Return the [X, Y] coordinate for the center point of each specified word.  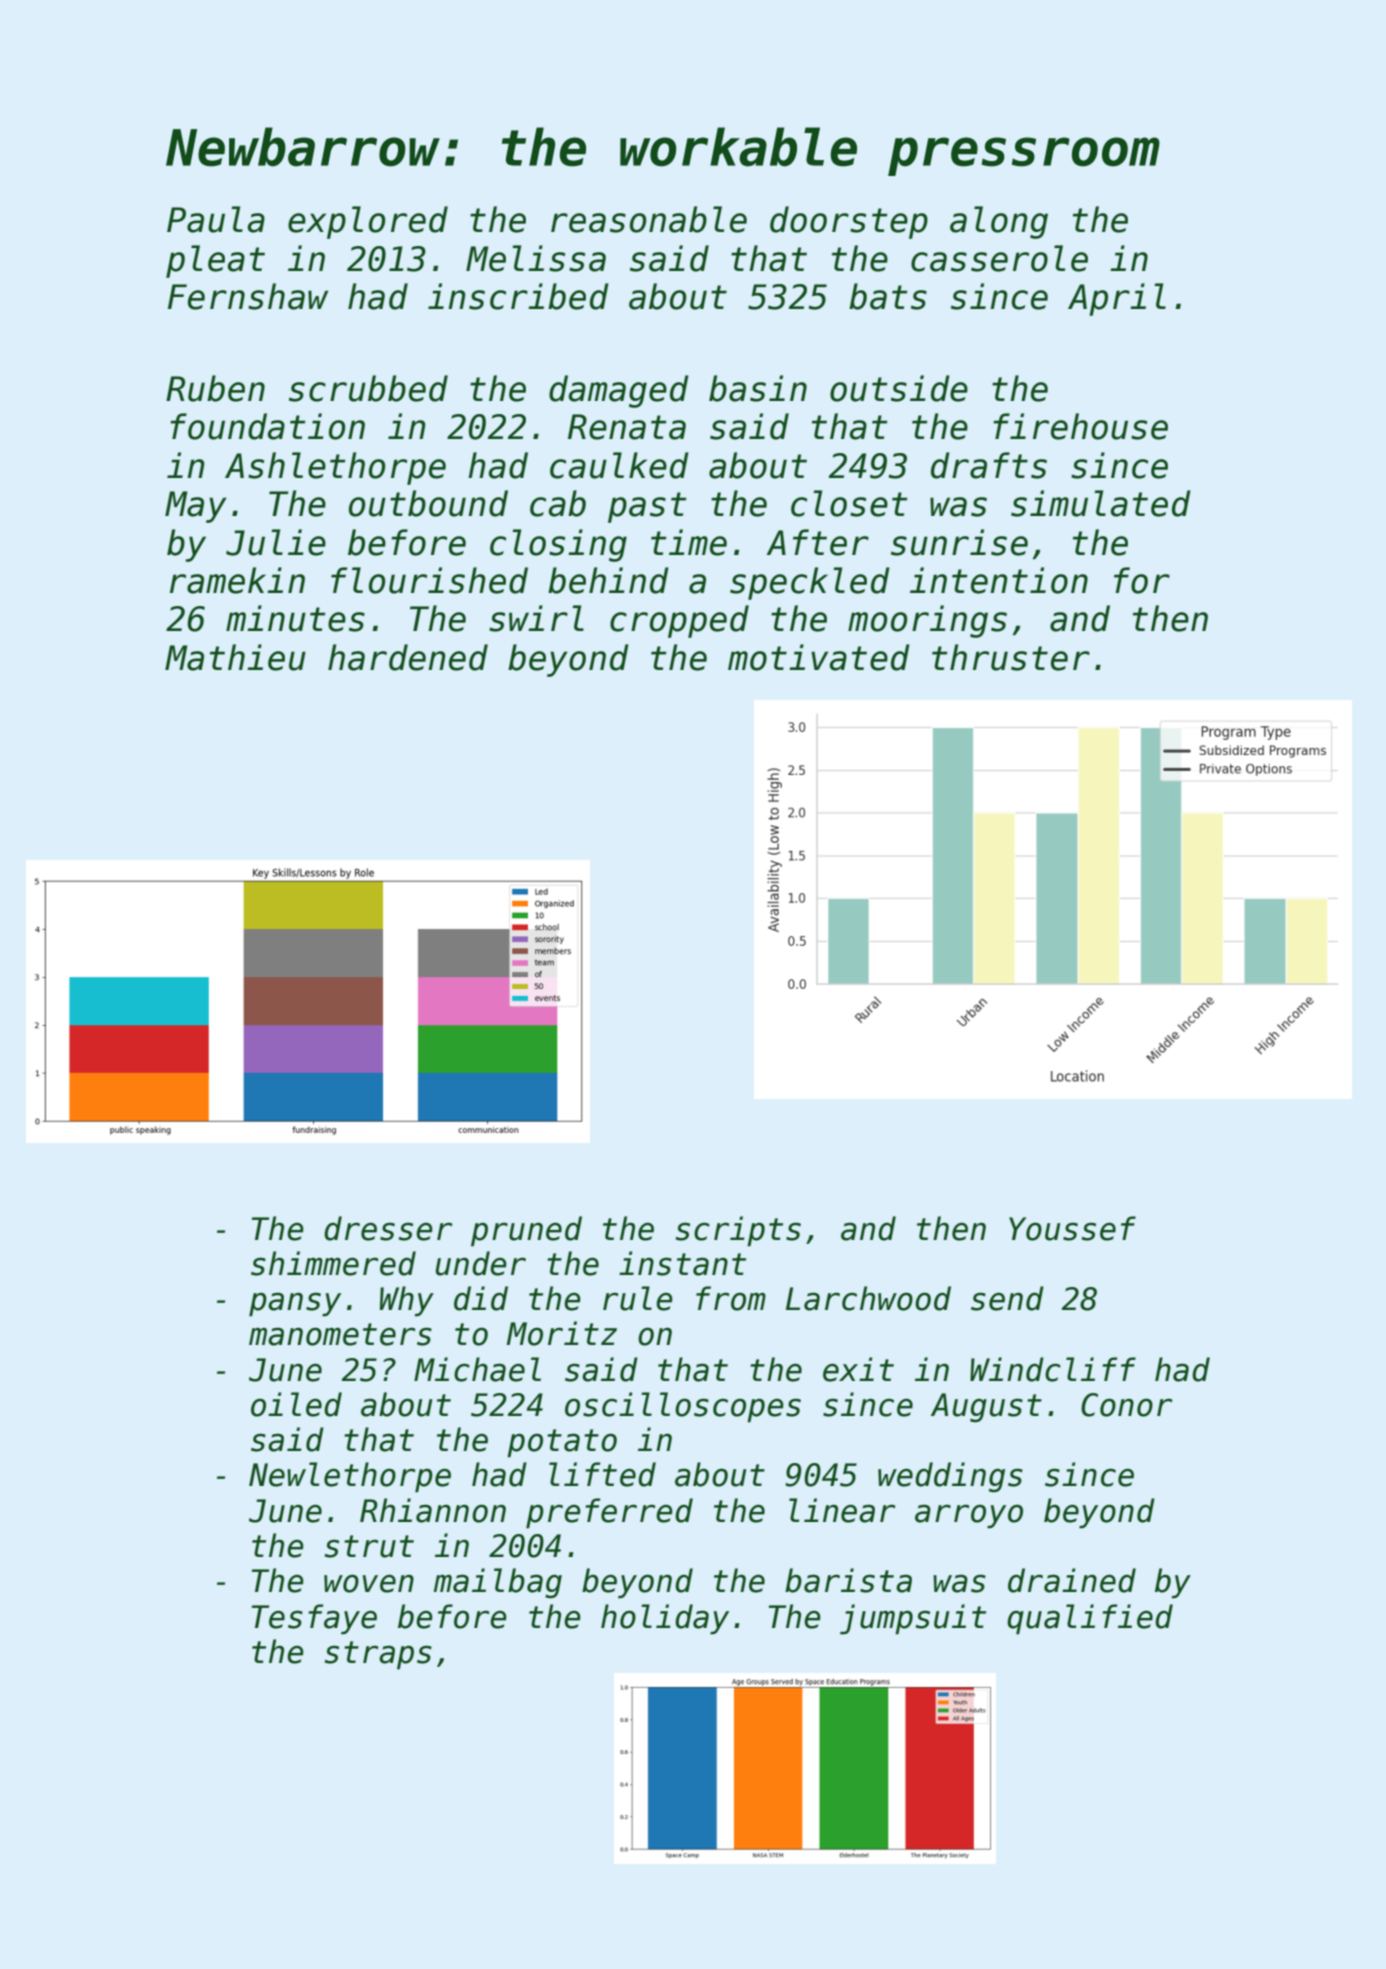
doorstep [849, 222]
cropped [679, 621]
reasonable [649, 219]
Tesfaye [314, 1619]
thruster [1011, 657]
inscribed [518, 296]
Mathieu [235, 657]
